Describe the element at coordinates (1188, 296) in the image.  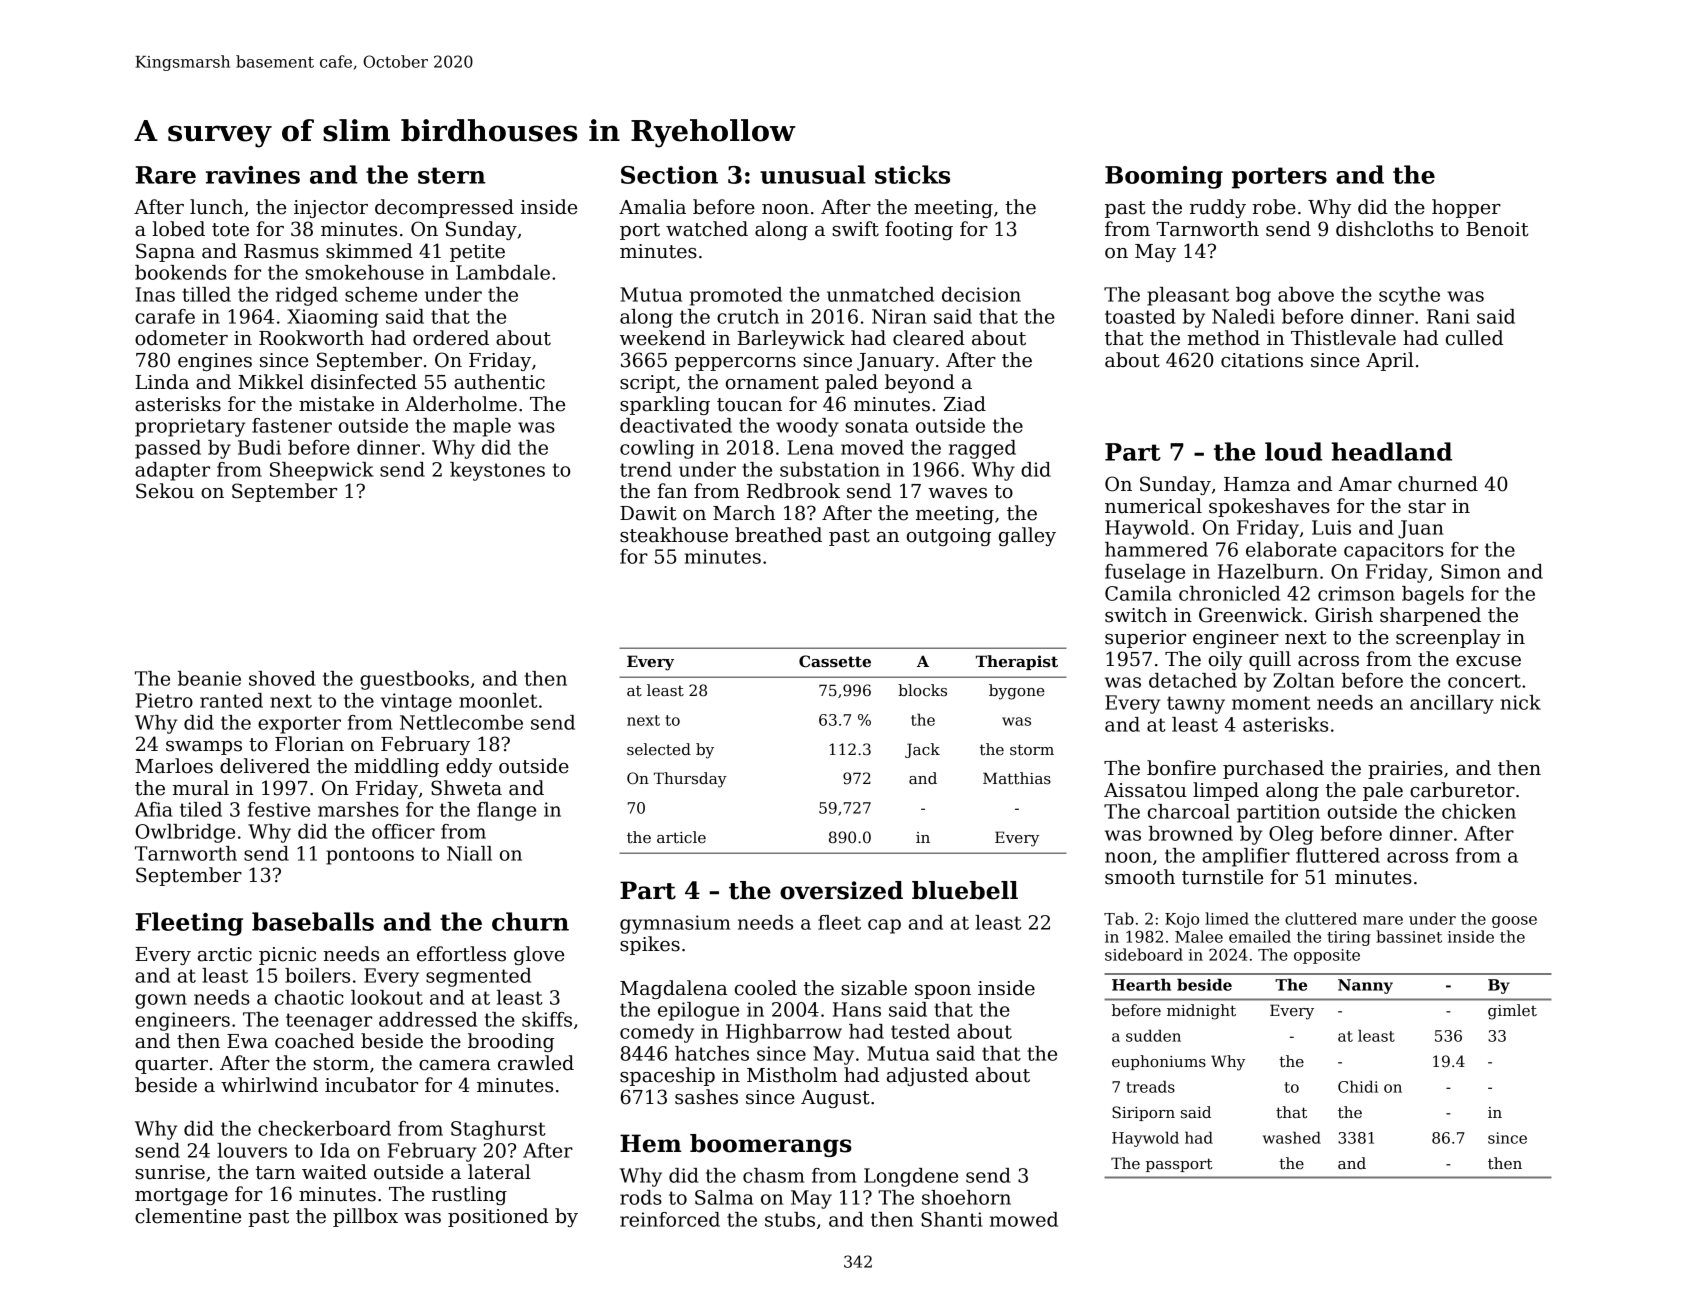
I see `pleasant` at that location.
